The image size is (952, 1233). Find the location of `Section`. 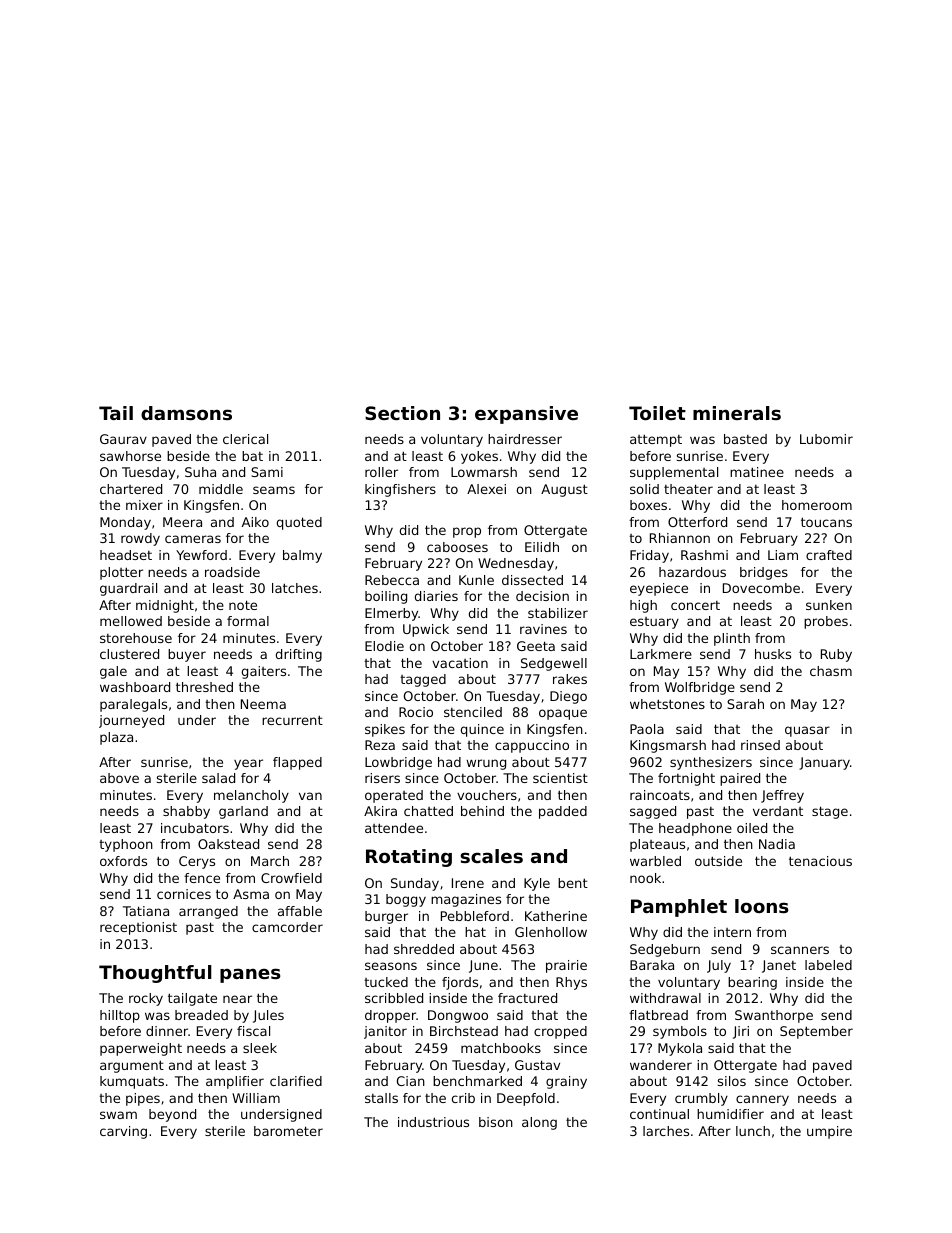

Section is located at coordinates (402, 413).
